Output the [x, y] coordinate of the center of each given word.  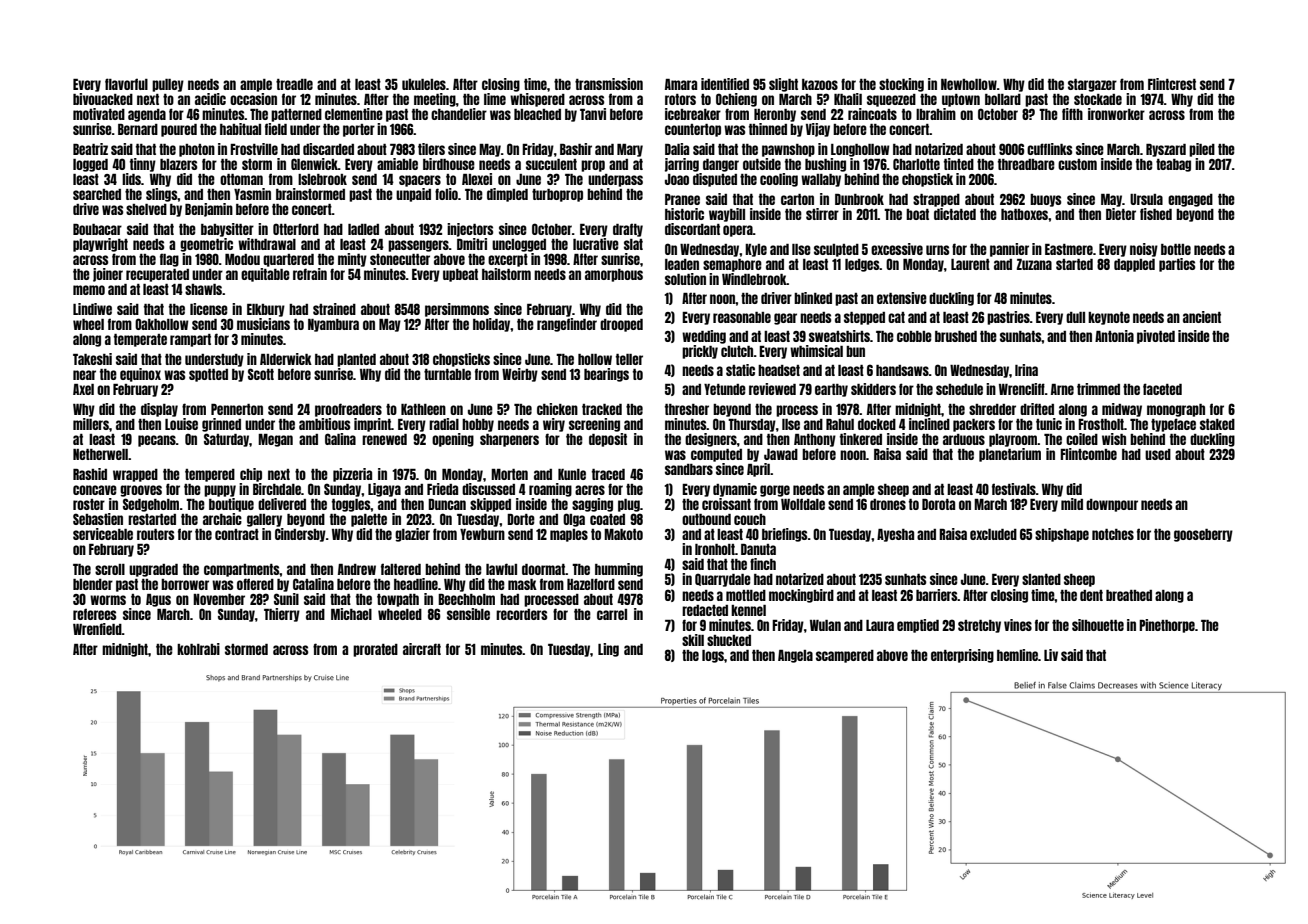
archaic [222, 519]
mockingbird [801, 596]
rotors [680, 99]
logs [713, 656]
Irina [1026, 370]
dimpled [507, 195]
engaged [1190, 200]
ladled [363, 229]
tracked [602, 409]
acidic [210, 99]
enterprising [962, 656]
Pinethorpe [1167, 626]
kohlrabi [198, 649]
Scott [261, 374]
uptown [961, 100]
